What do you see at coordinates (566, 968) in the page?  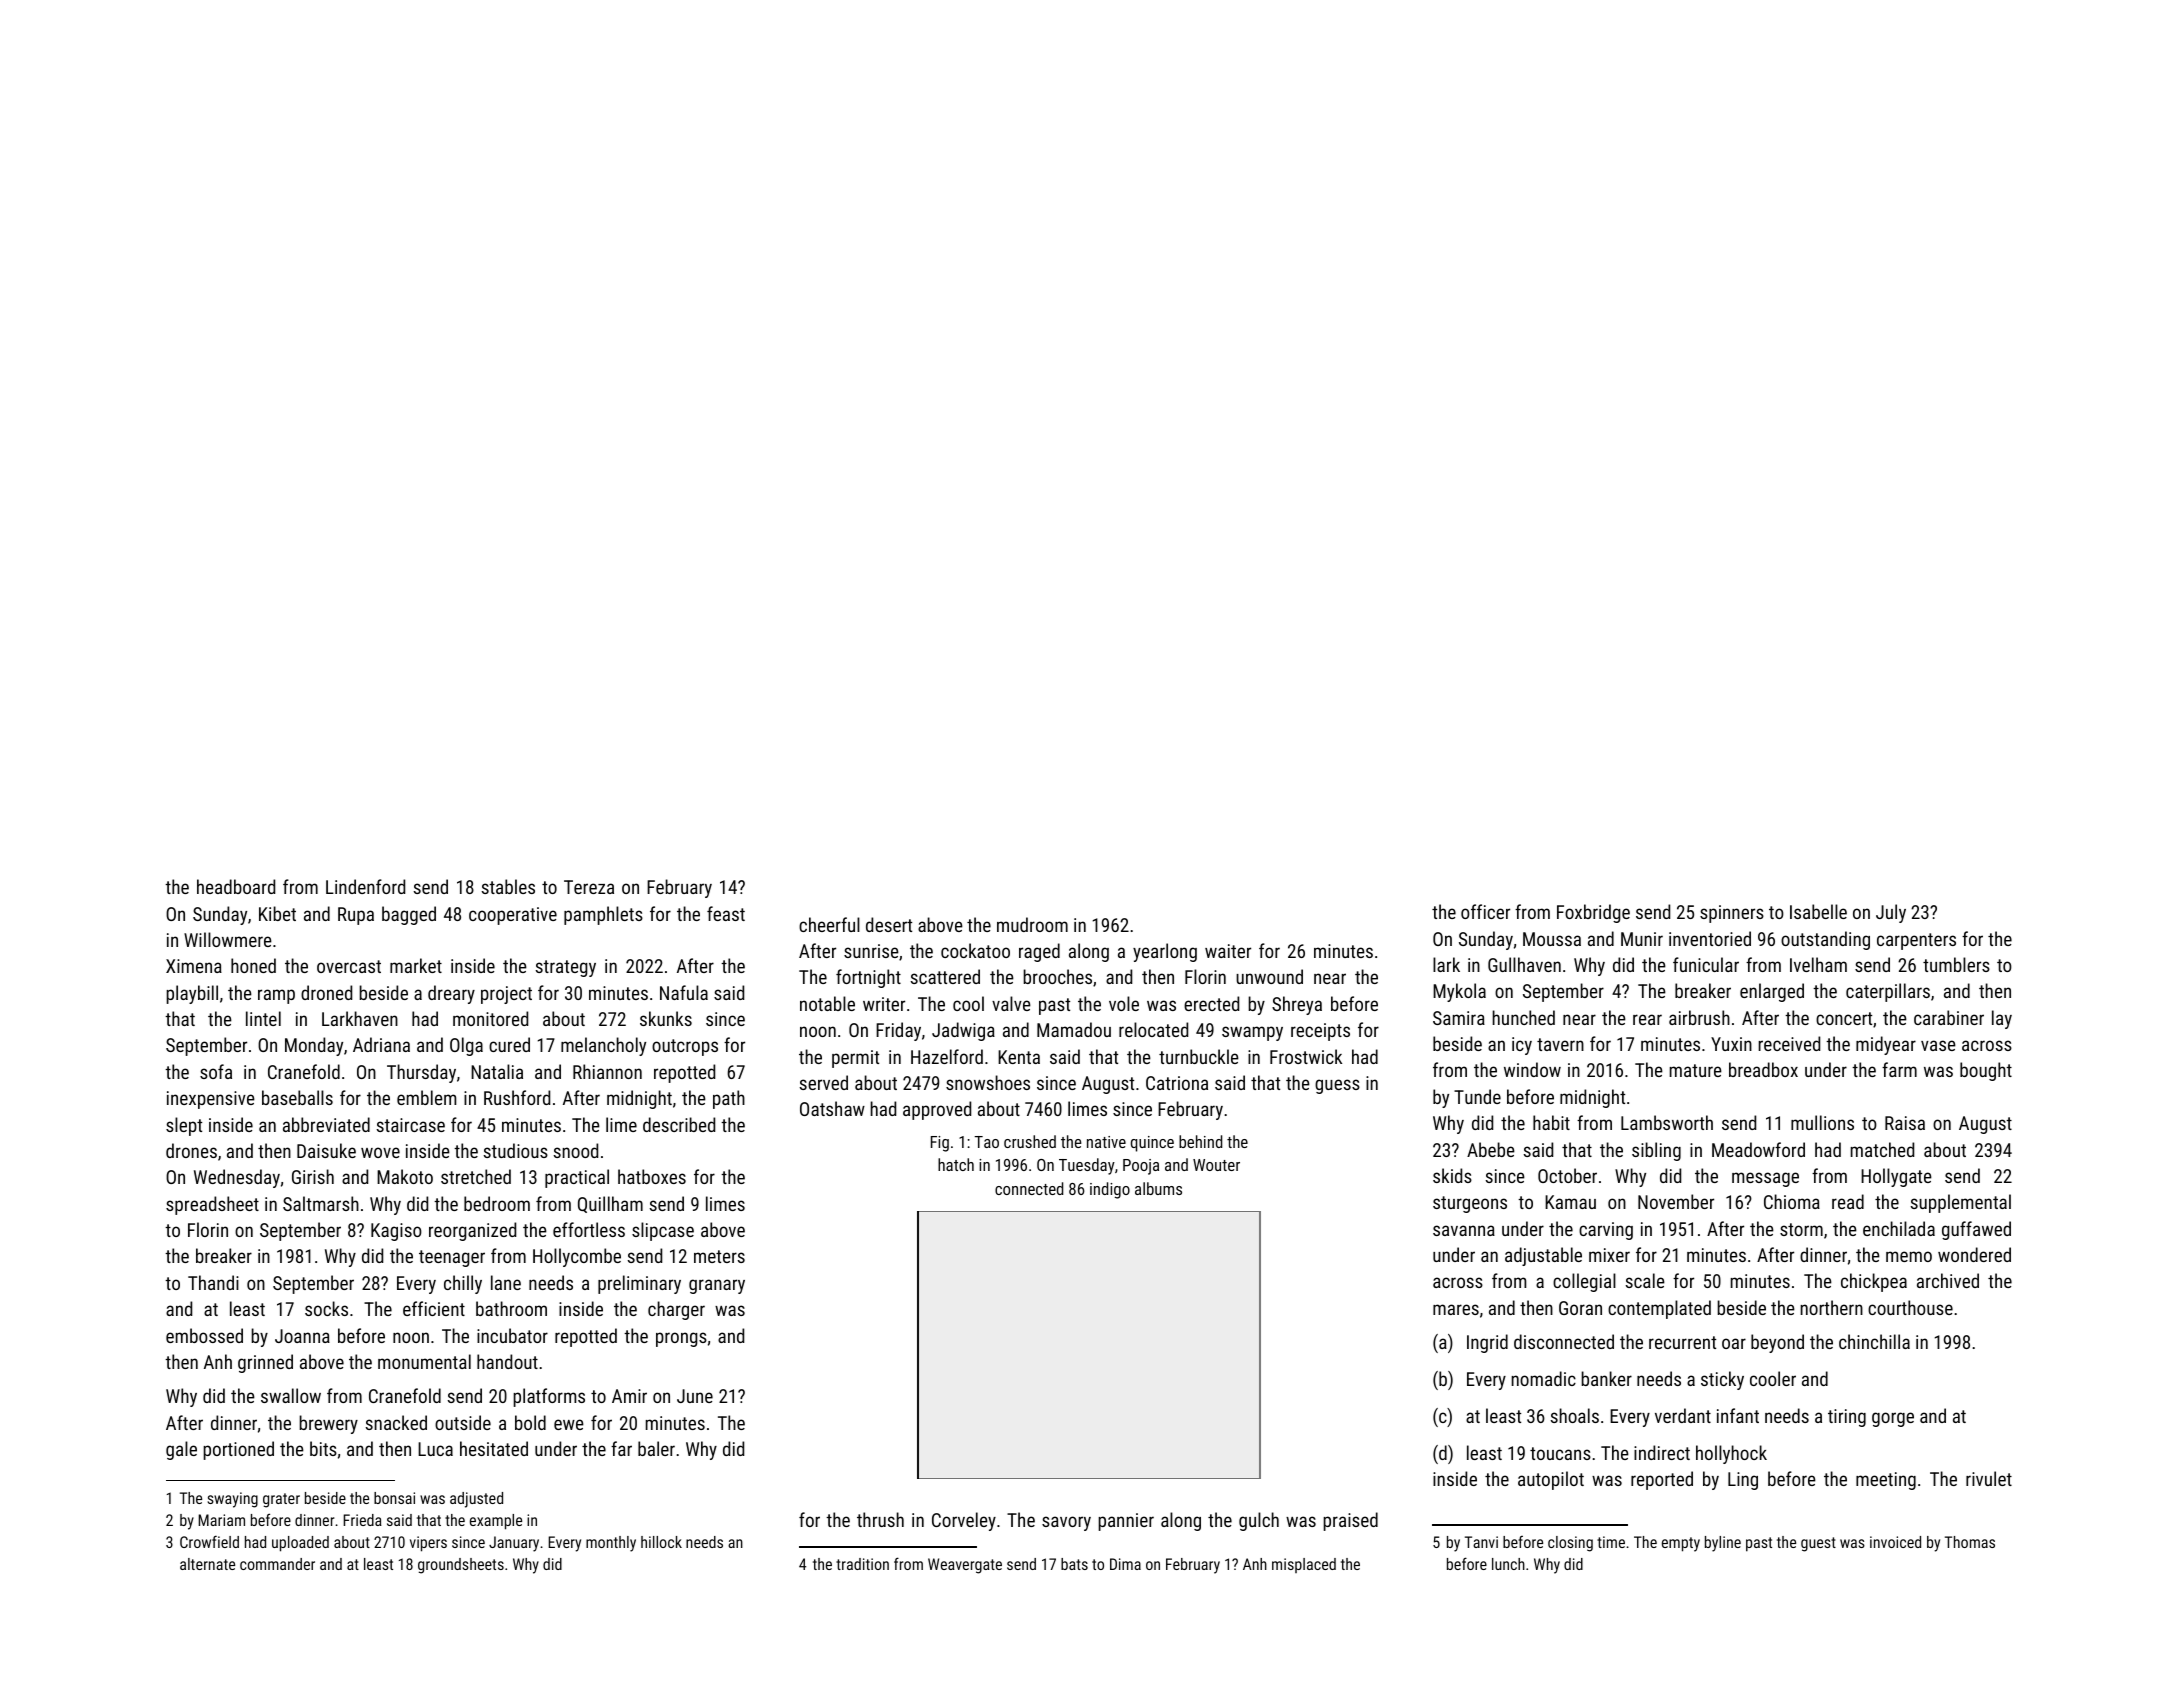 I see `strategy` at bounding box center [566, 968].
